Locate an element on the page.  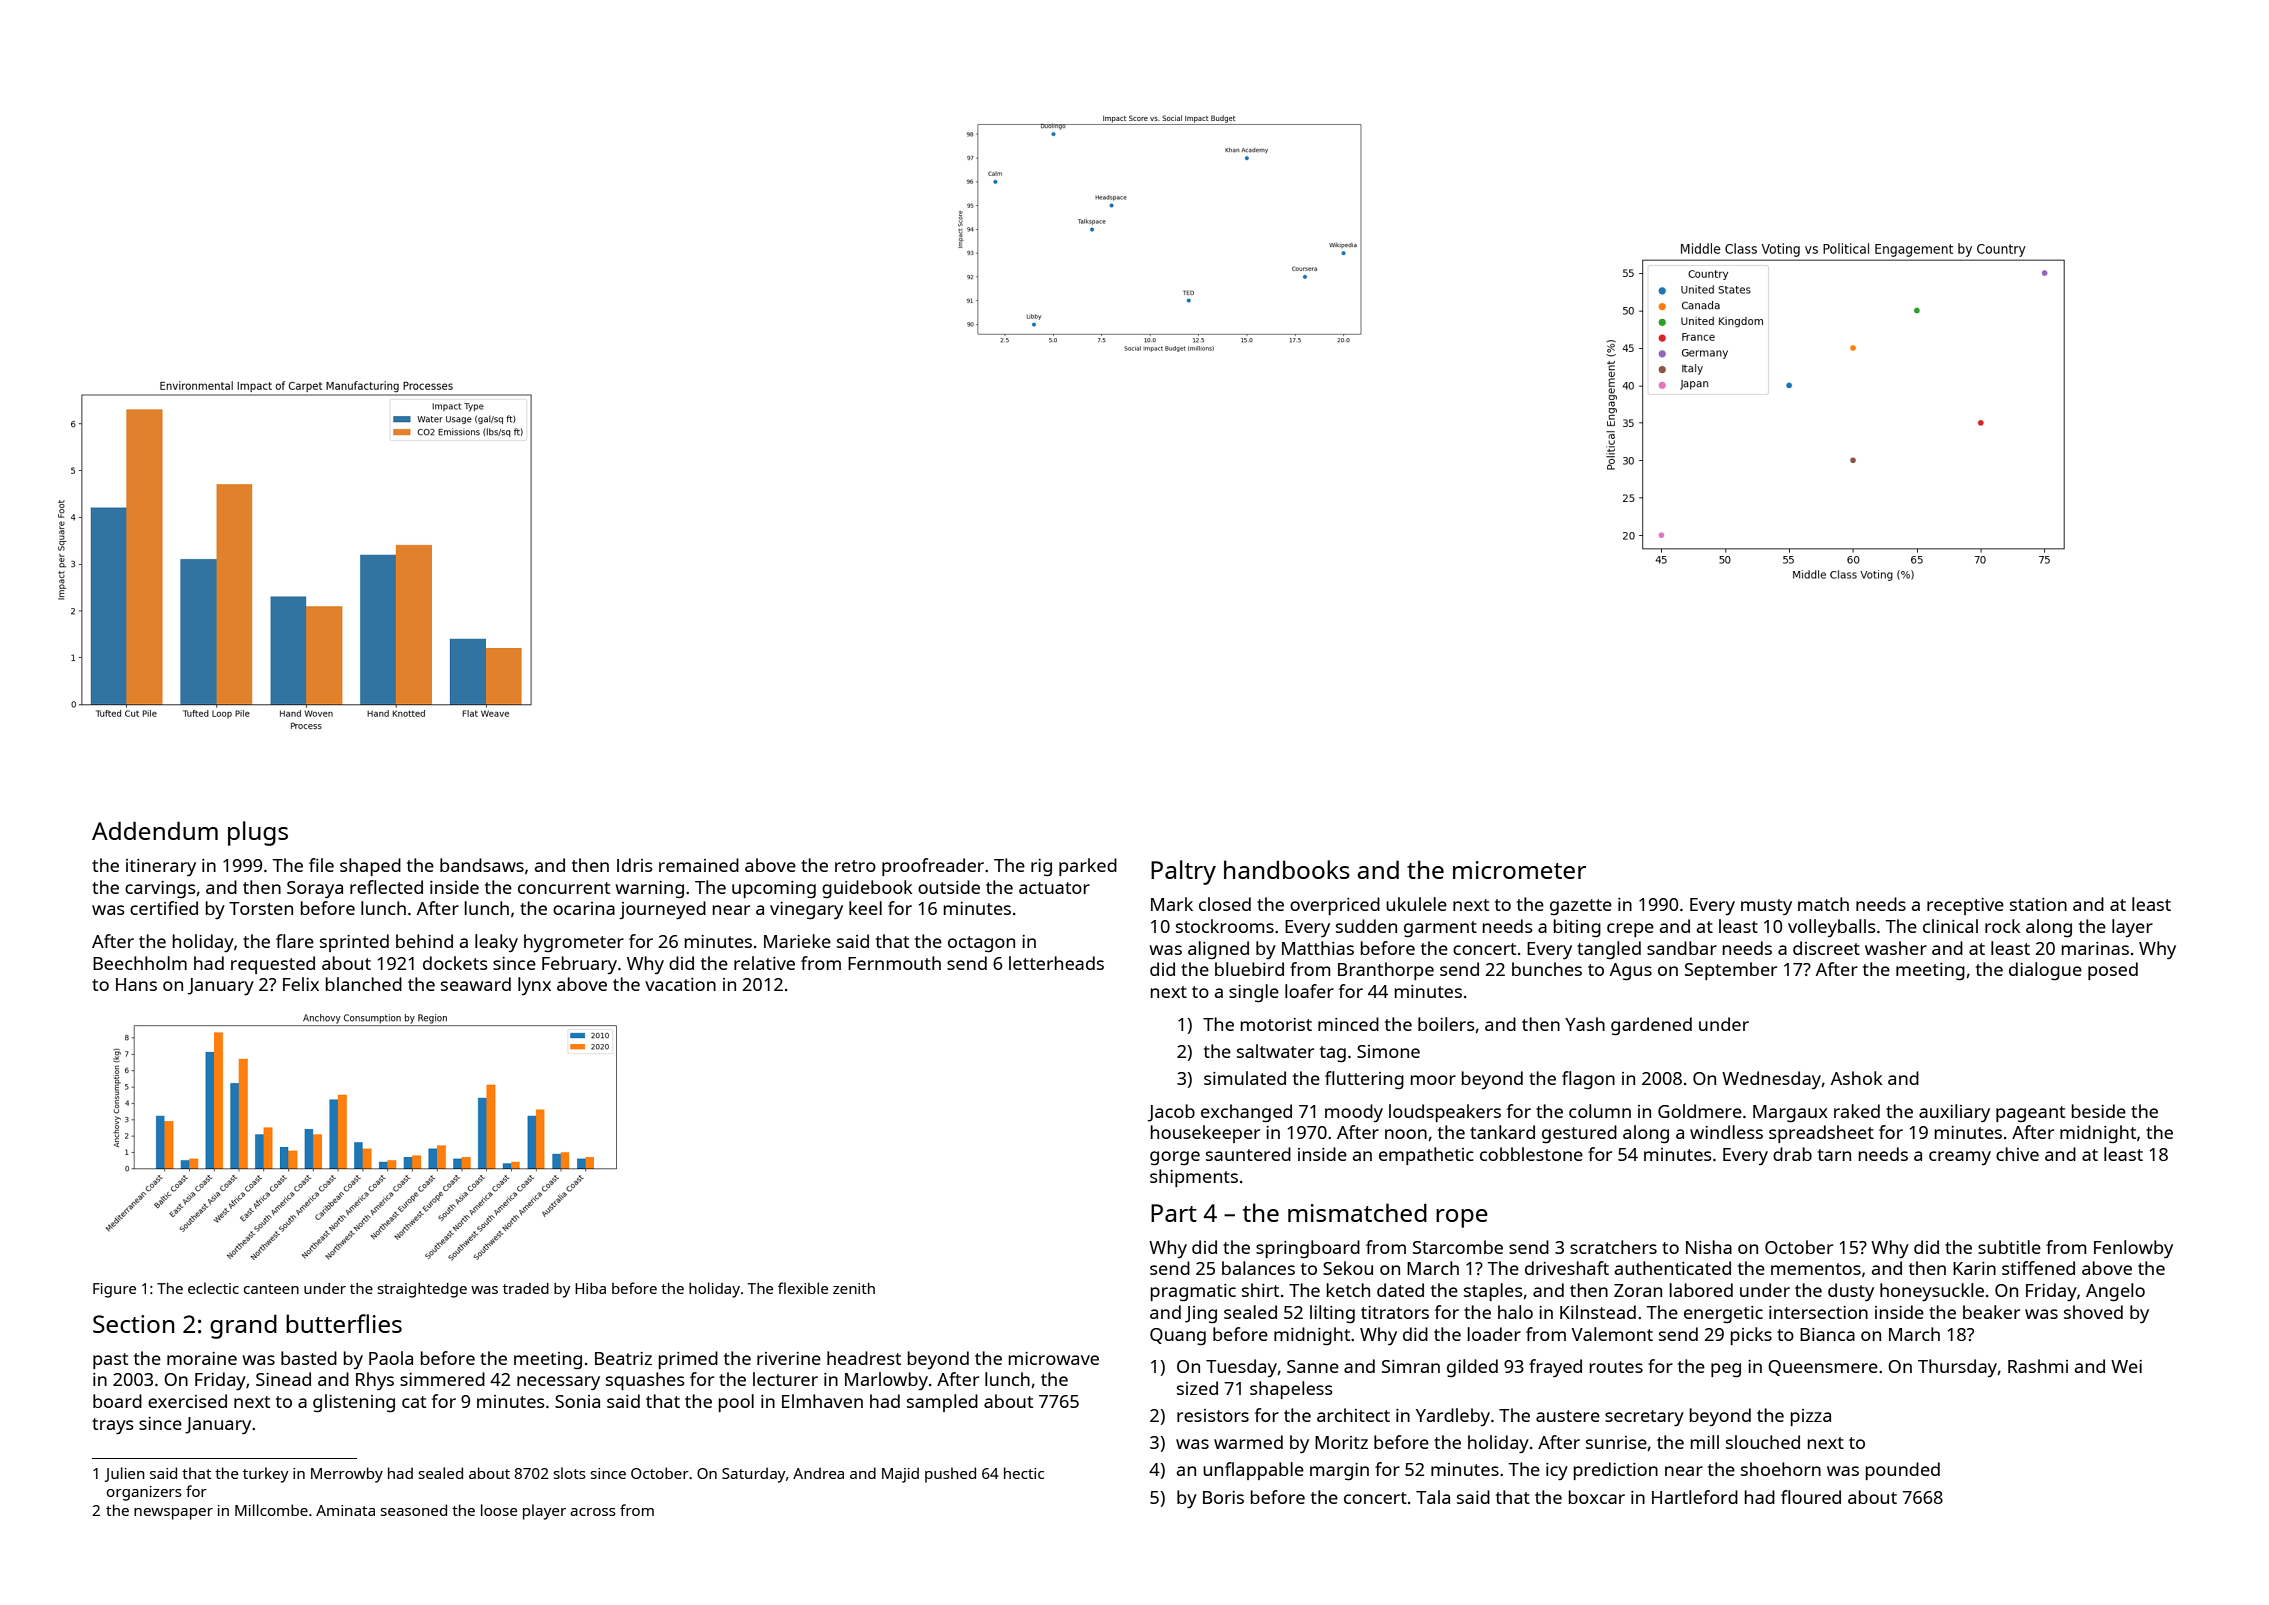
station is located at coordinates (2038, 904).
